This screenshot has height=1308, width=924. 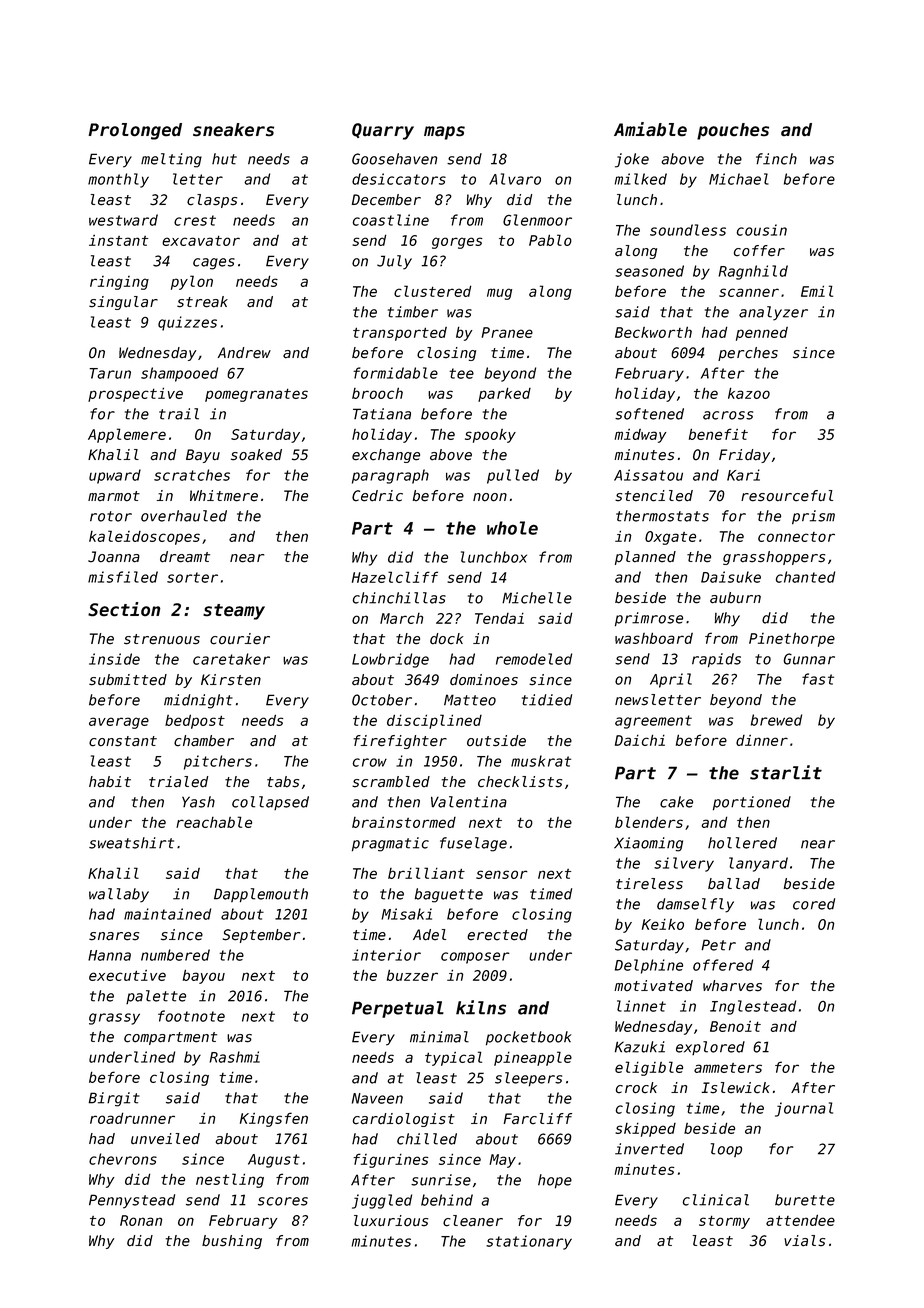 I want to click on spooky, so click(x=490, y=436).
